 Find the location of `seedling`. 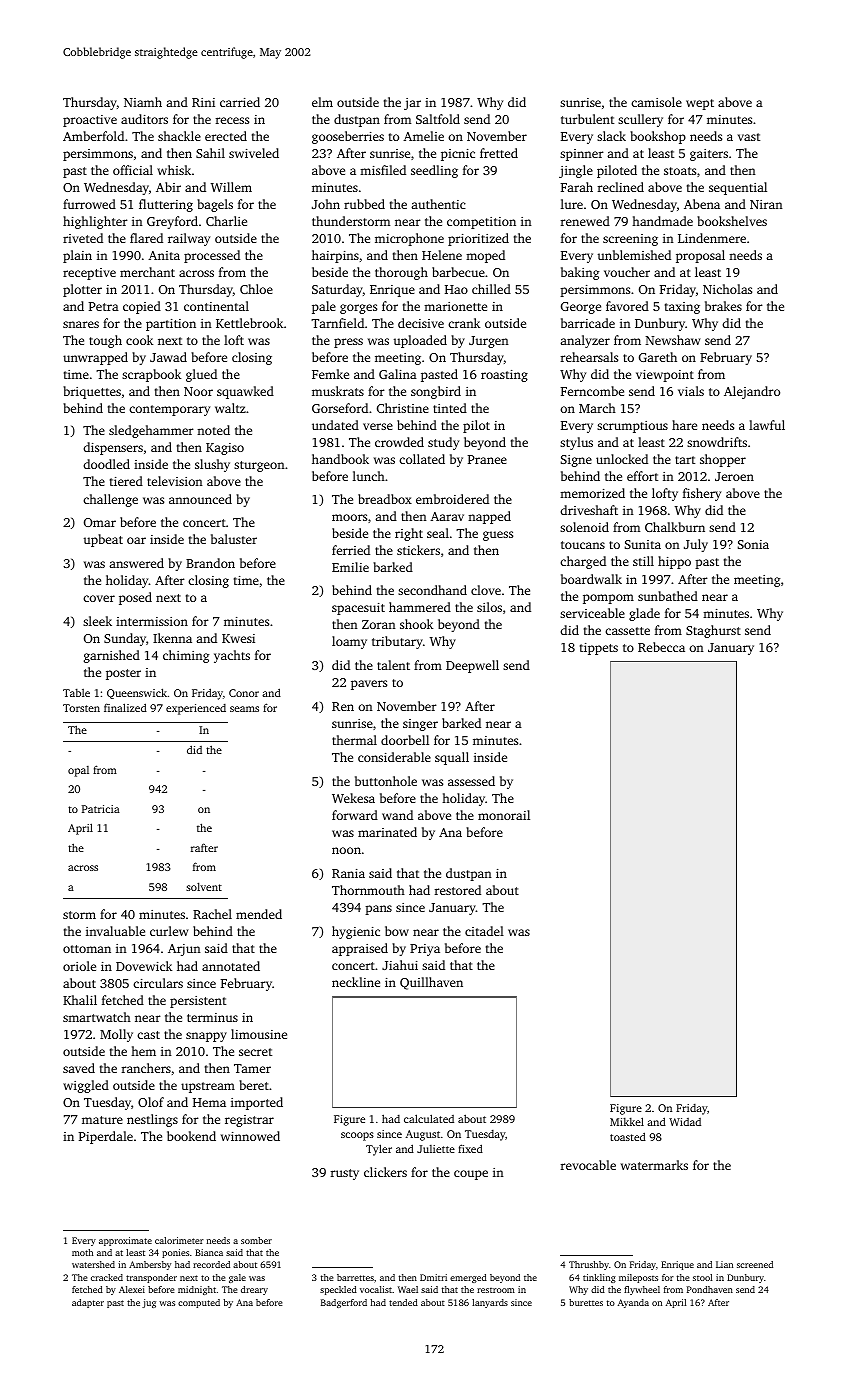

seedling is located at coordinates (434, 171).
